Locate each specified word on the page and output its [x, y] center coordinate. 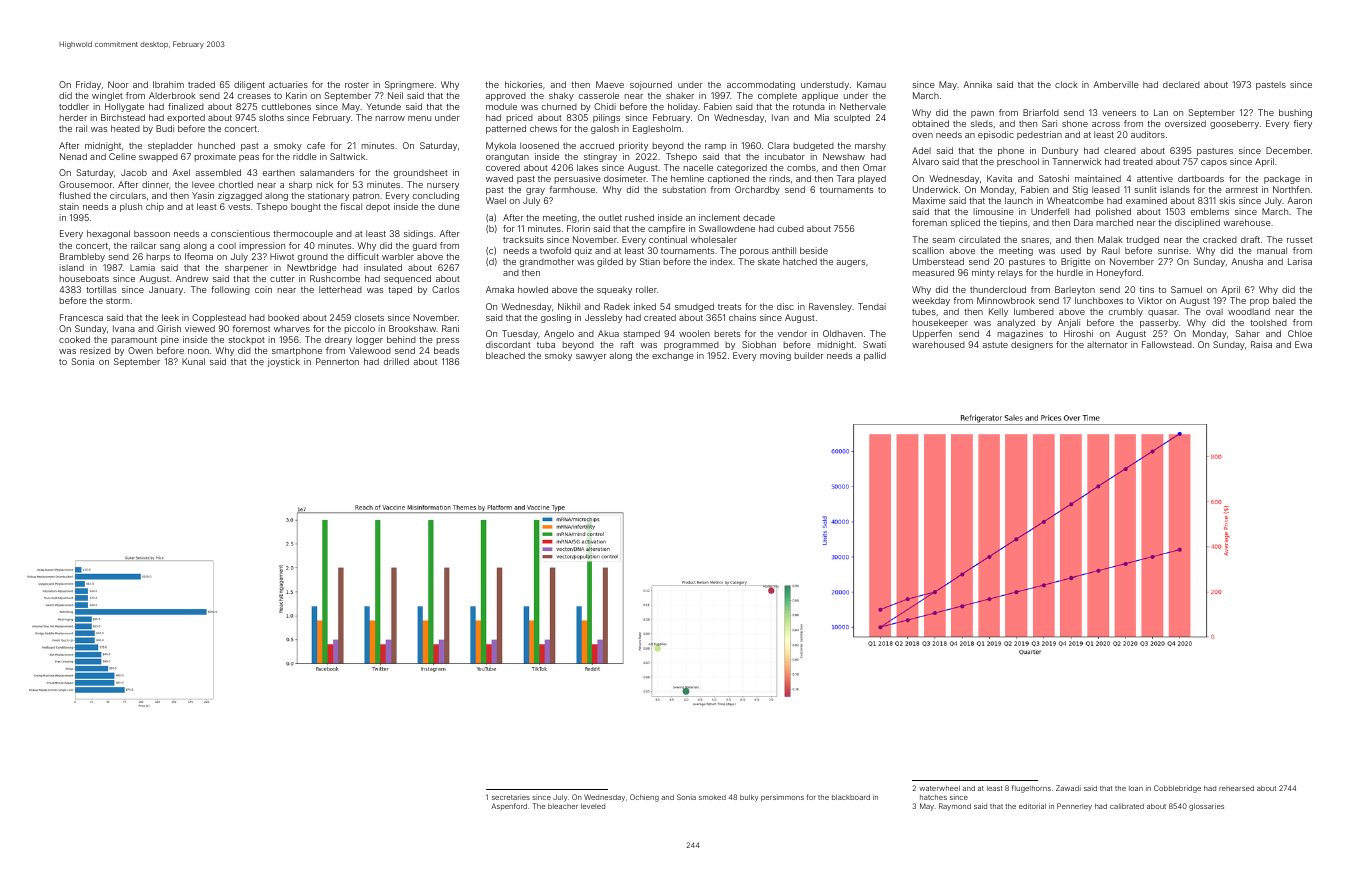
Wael [496, 200]
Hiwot [282, 256]
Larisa [1300, 261]
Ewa [1303, 344]
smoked [712, 797]
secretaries [511, 797]
